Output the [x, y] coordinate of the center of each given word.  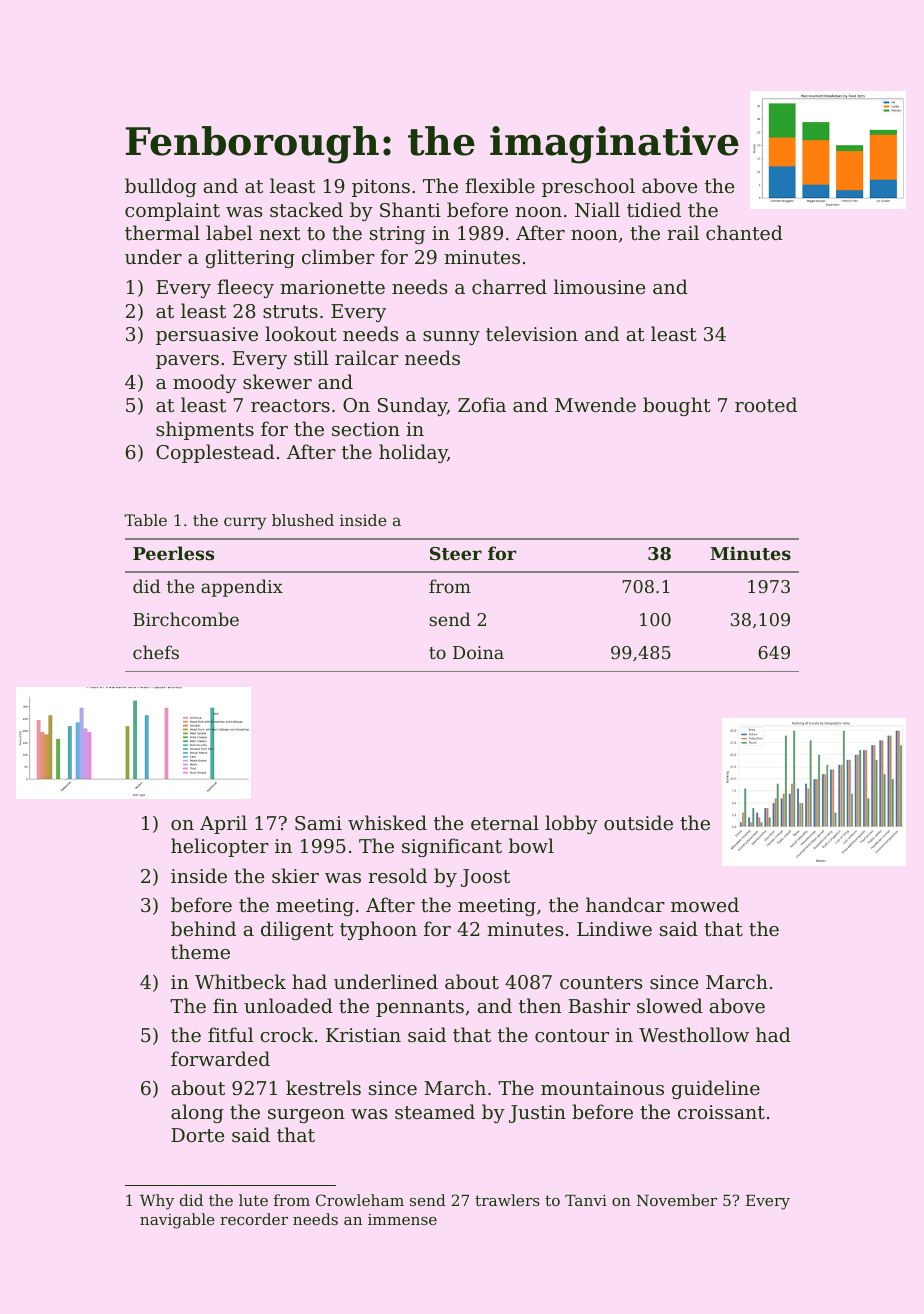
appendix [242, 588]
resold [397, 875]
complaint [172, 211]
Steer [456, 553]
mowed [705, 904]
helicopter [220, 847]
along [197, 1113]
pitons [381, 188]
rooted [766, 404]
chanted [744, 232]
